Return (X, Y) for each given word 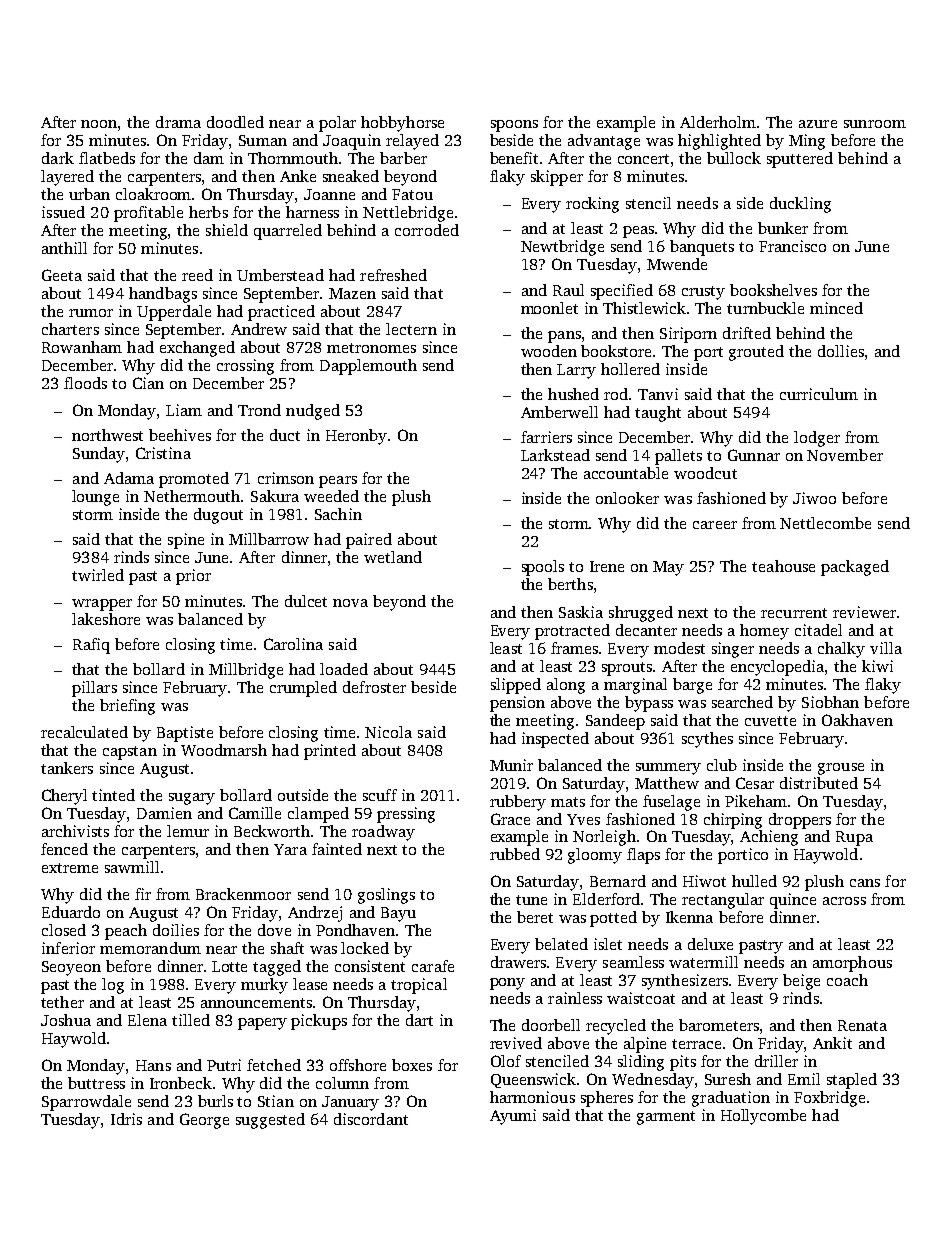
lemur (188, 831)
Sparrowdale (86, 1103)
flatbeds (107, 158)
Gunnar (754, 455)
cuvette (770, 721)
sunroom (875, 124)
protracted (572, 632)
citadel (818, 630)
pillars (94, 689)
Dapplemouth (368, 367)
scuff (380, 795)
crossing (245, 367)
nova (350, 603)
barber (403, 158)
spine (186, 541)
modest (679, 648)
